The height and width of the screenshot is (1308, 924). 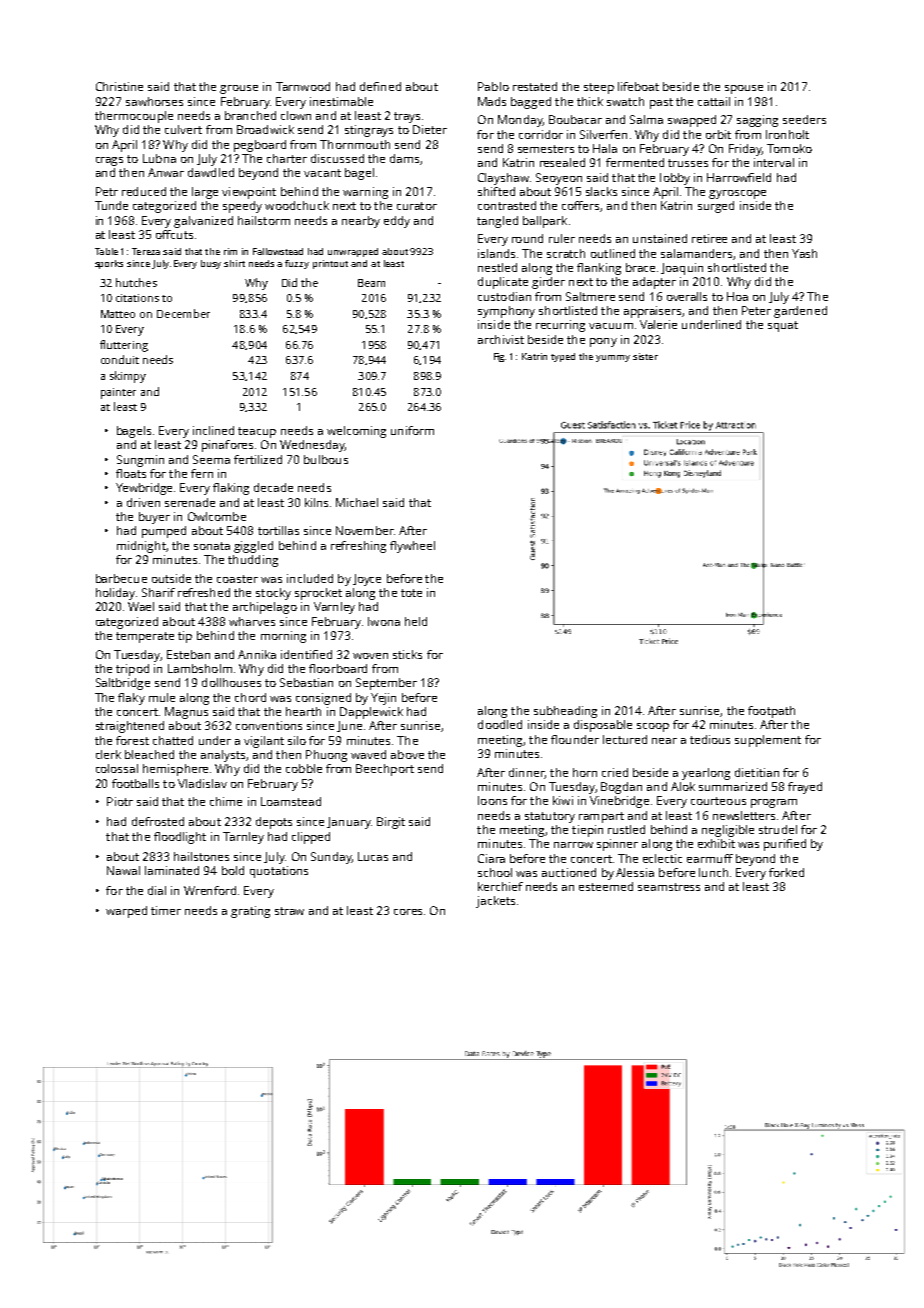 I want to click on morning, so click(x=283, y=637).
